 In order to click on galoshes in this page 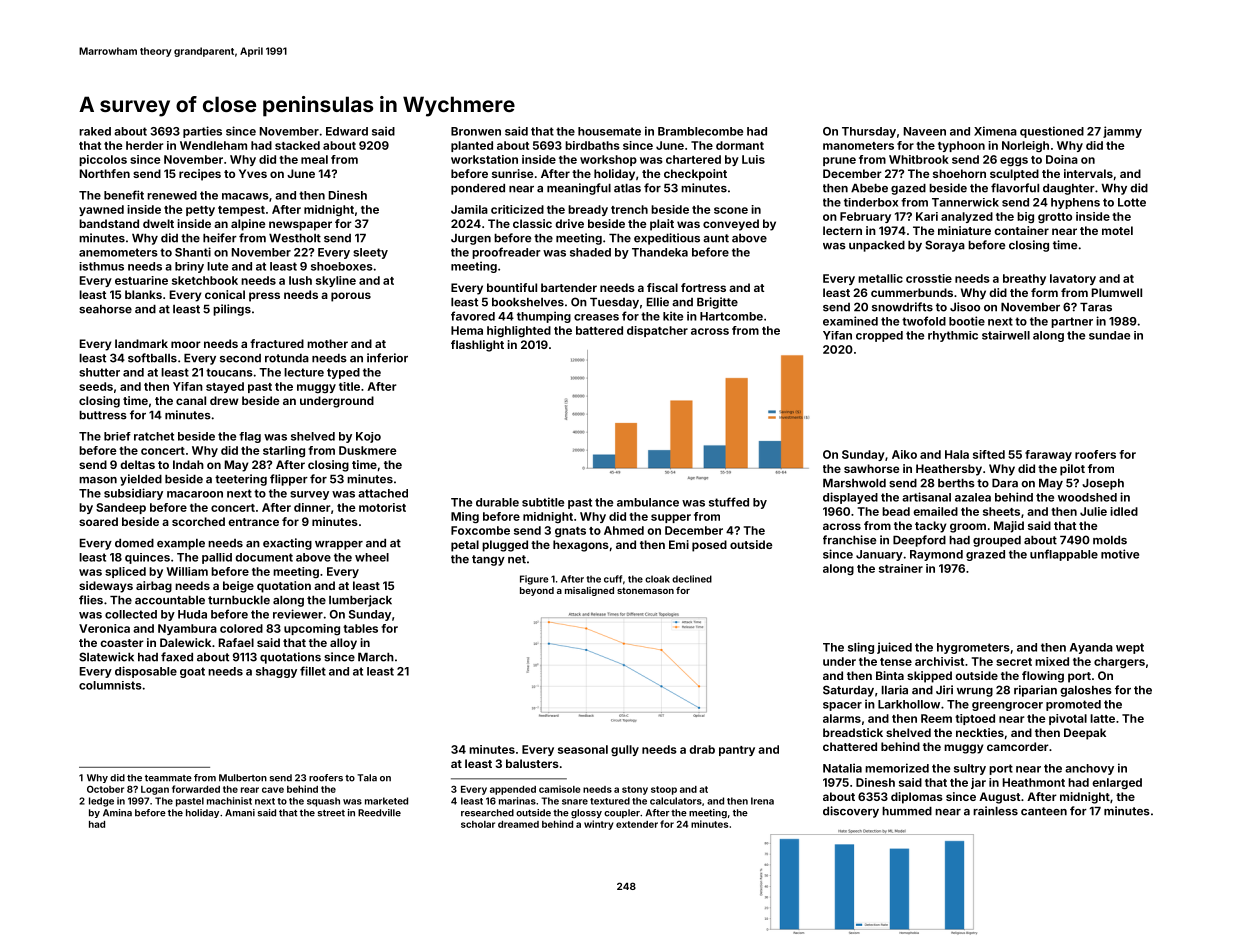, I will do `click(1086, 691)`.
